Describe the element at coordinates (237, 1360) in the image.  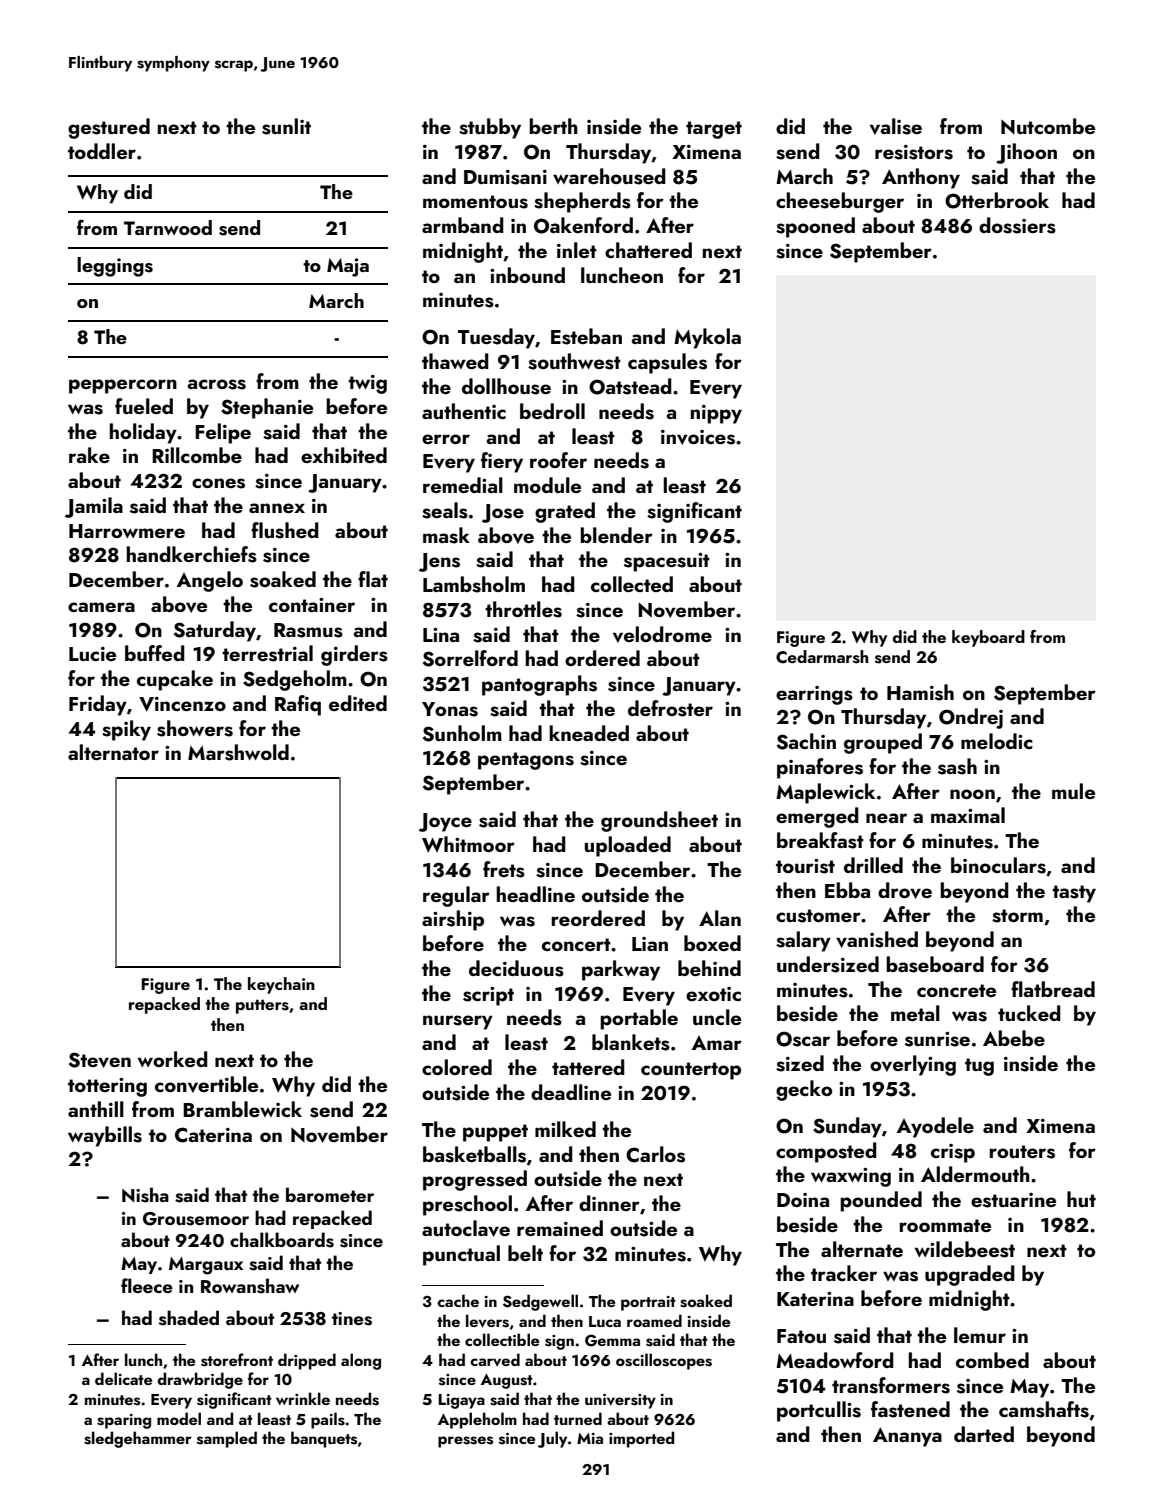
I see `storefront` at that location.
